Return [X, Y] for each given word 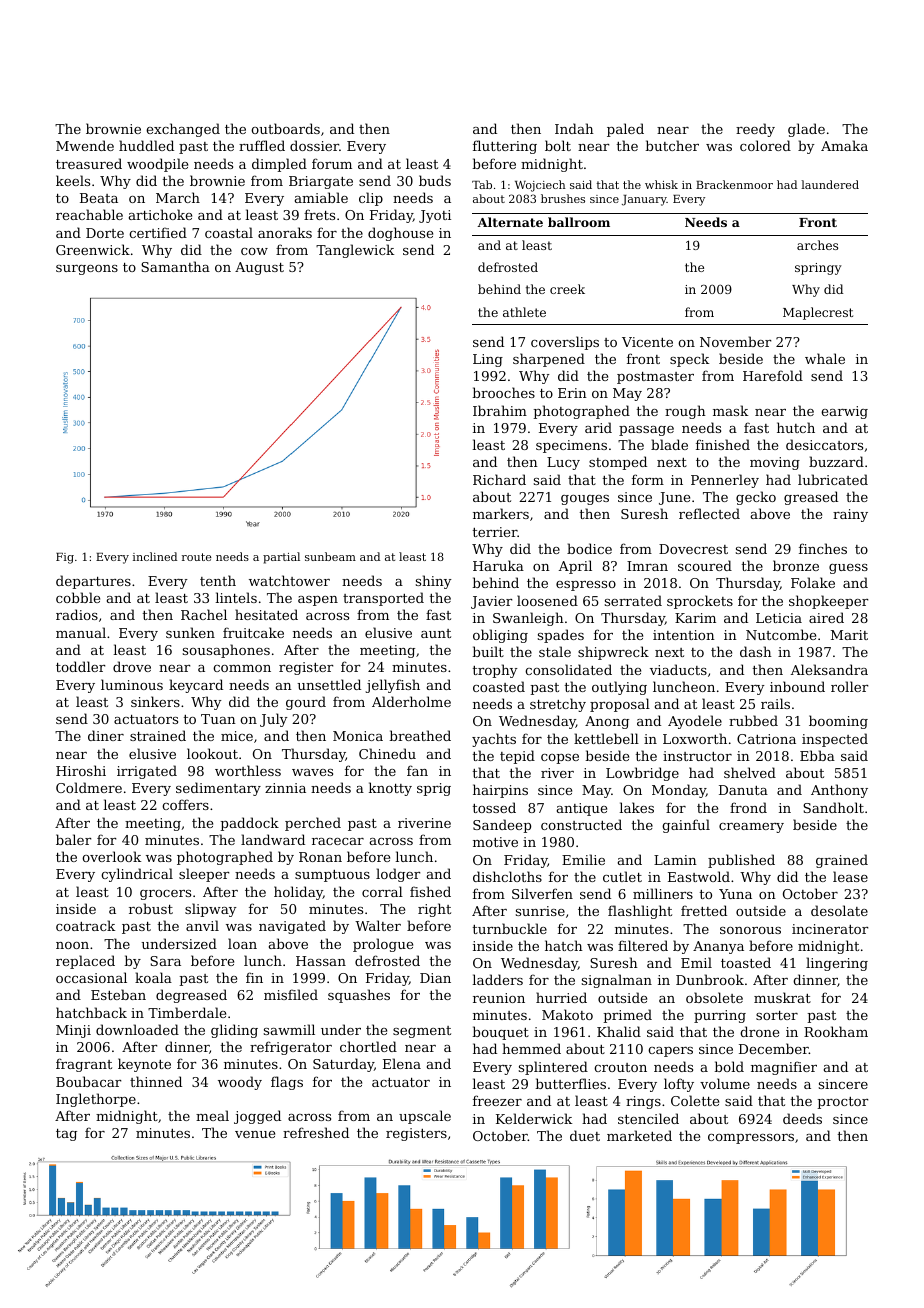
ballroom [579, 222]
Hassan [321, 961]
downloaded [137, 1029]
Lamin [675, 860]
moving [775, 463]
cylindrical [137, 875]
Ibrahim [500, 410]
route [197, 557]
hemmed [531, 1048]
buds [435, 180]
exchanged [183, 130]
